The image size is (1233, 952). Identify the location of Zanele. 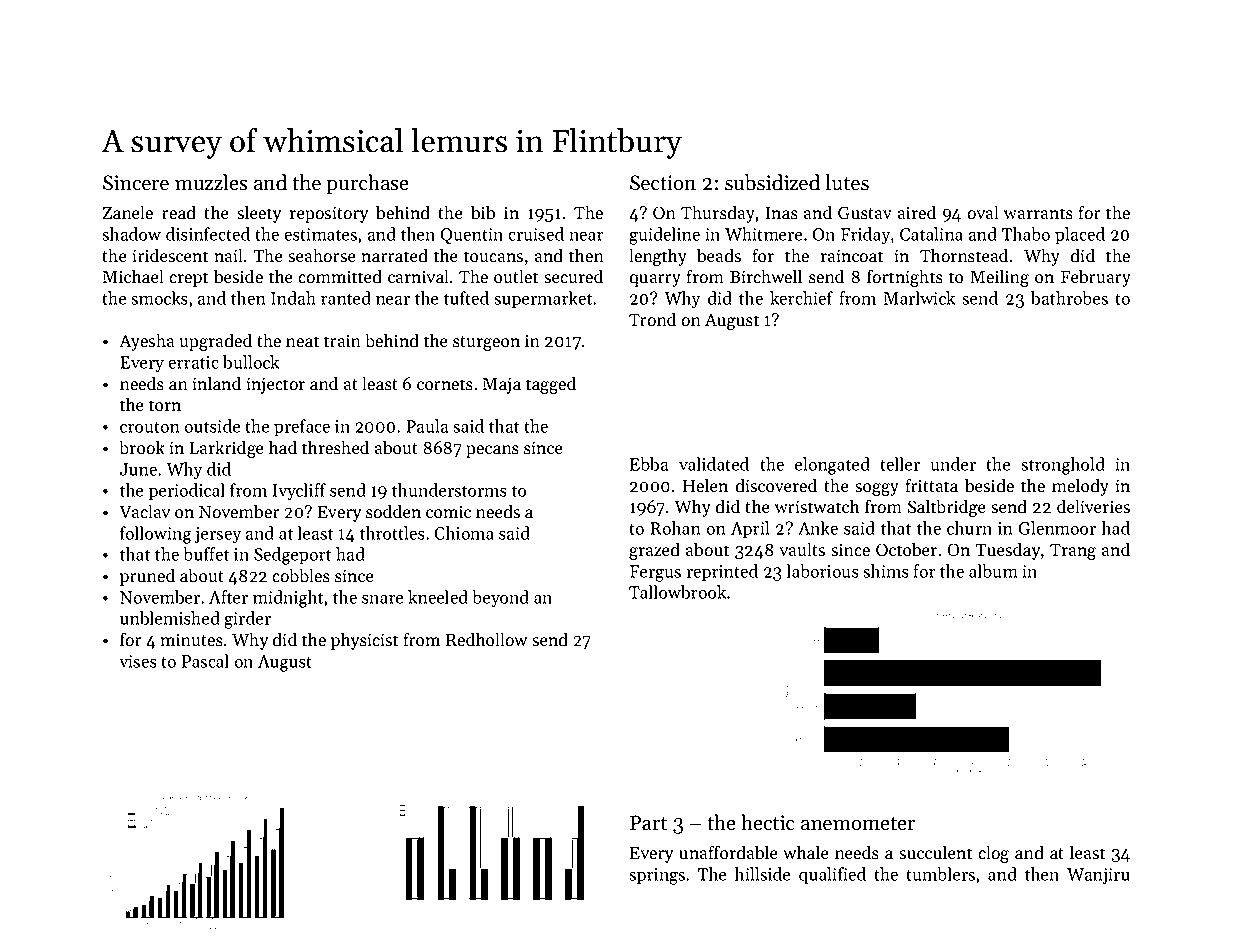
(127, 212).
